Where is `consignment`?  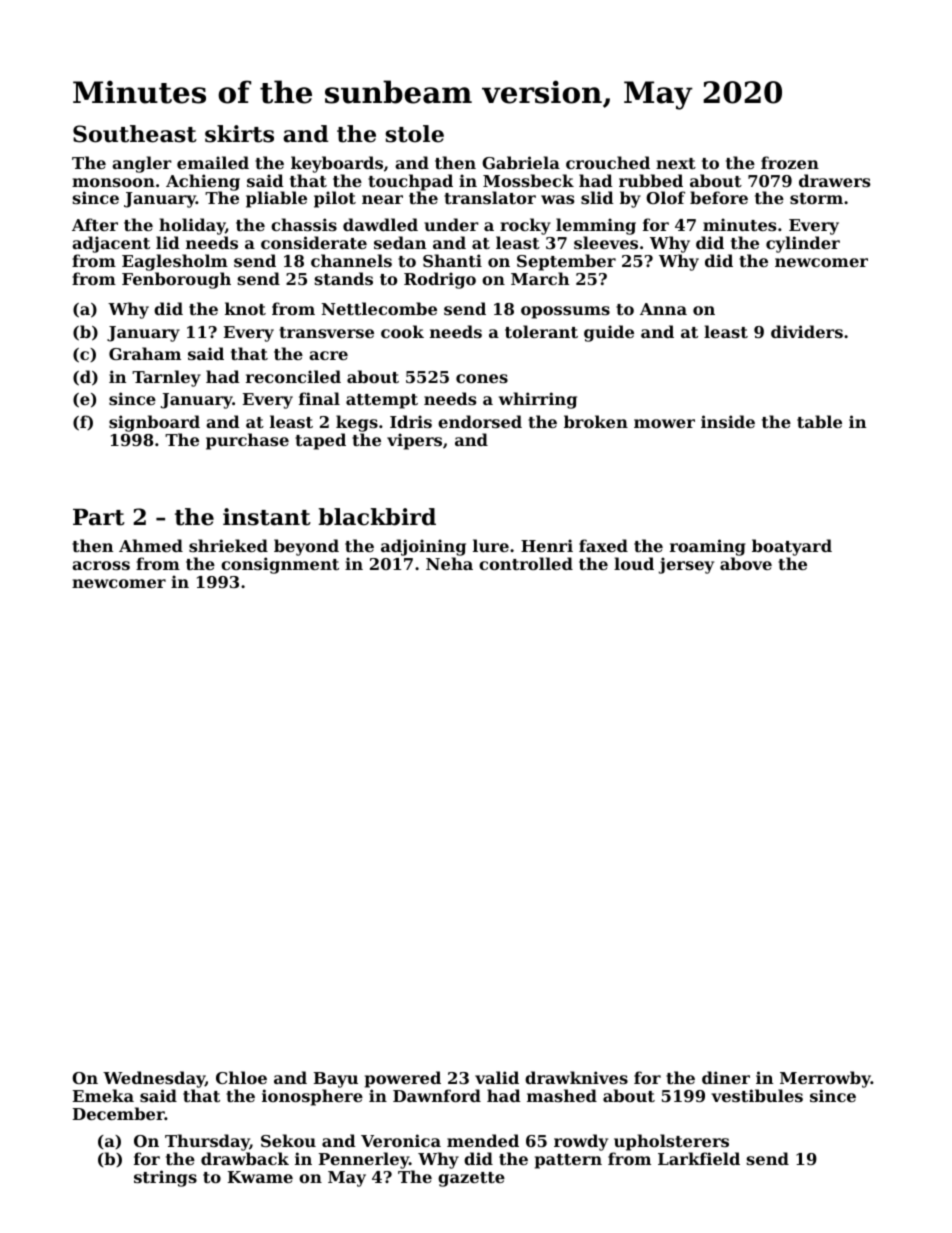 consignment is located at coordinates (280, 565).
